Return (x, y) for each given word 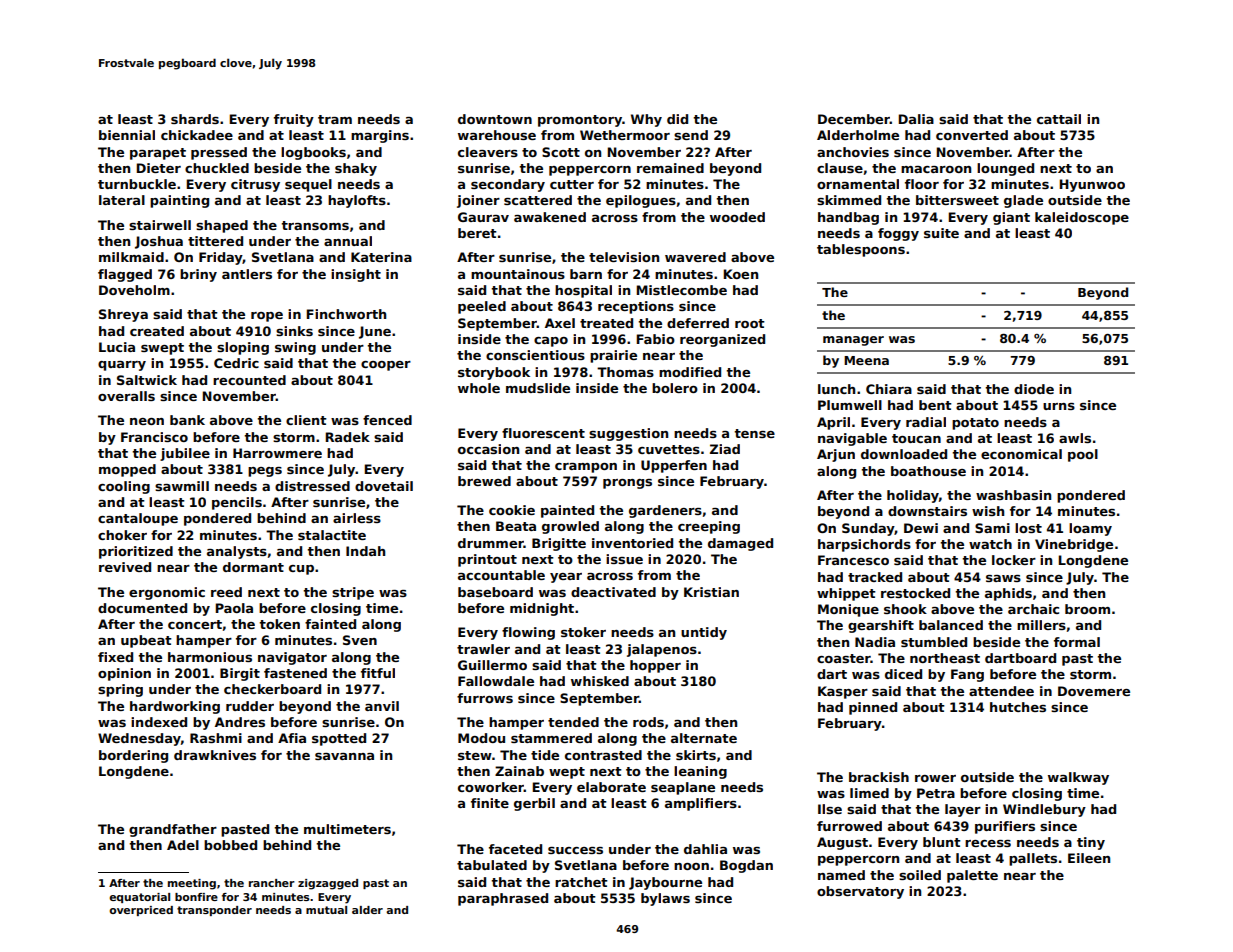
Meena (866, 360)
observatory (860, 892)
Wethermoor (625, 135)
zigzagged (328, 884)
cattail (1059, 119)
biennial (127, 135)
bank (187, 420)
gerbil (534, 804)
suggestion (628, 434)
